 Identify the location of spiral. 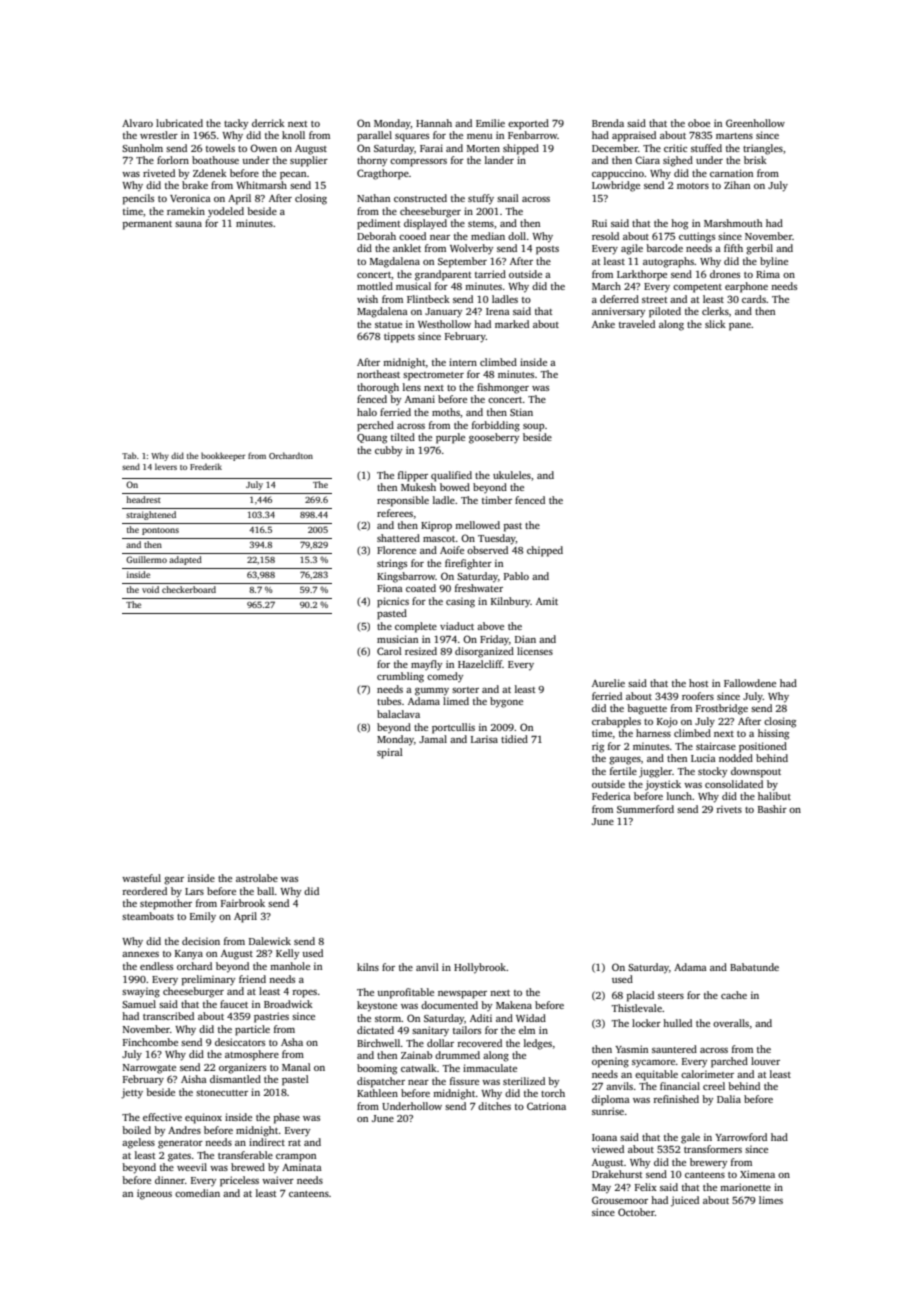
(390, 753).
